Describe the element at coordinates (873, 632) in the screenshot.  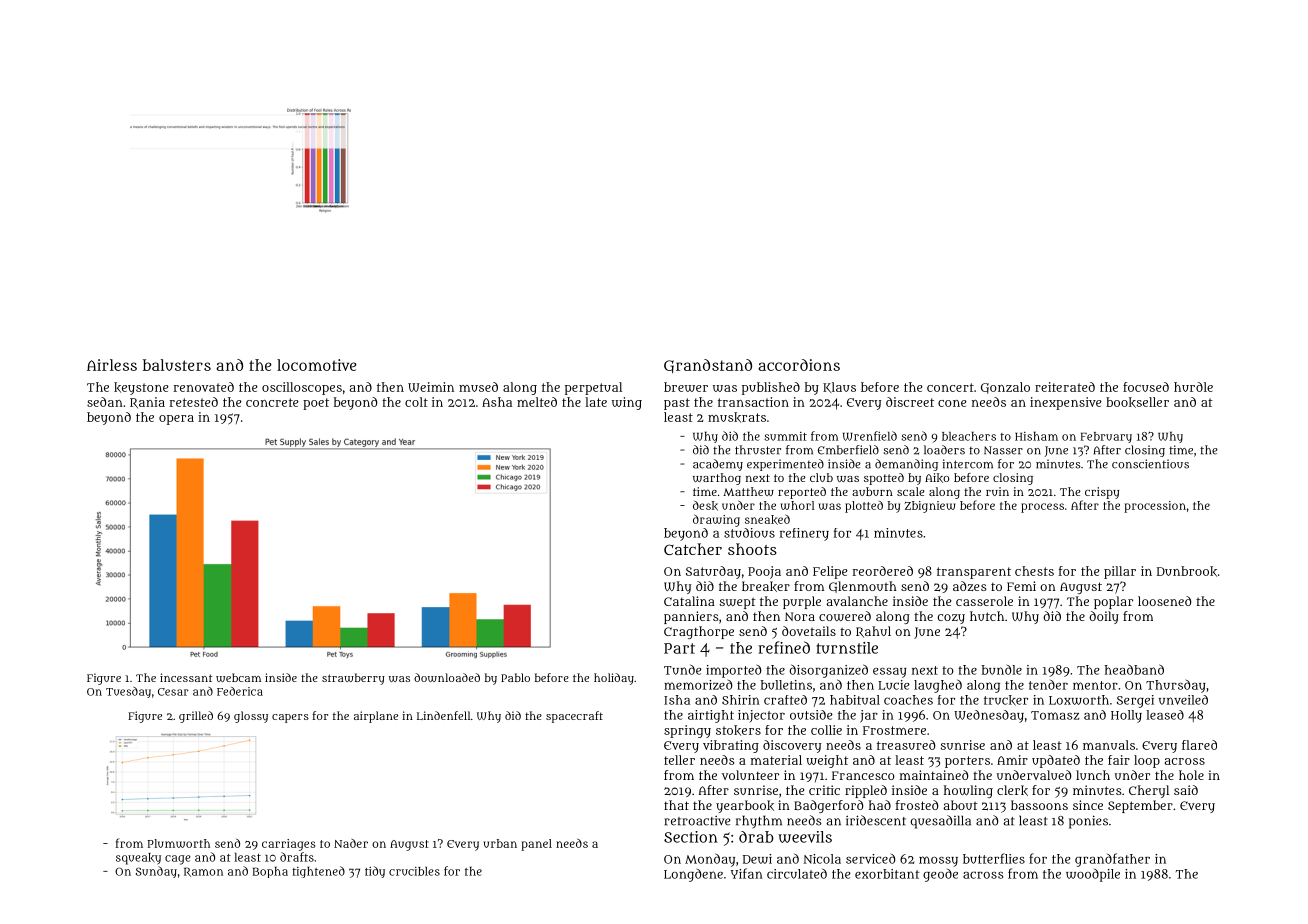
I see `Rahul` at that location.
